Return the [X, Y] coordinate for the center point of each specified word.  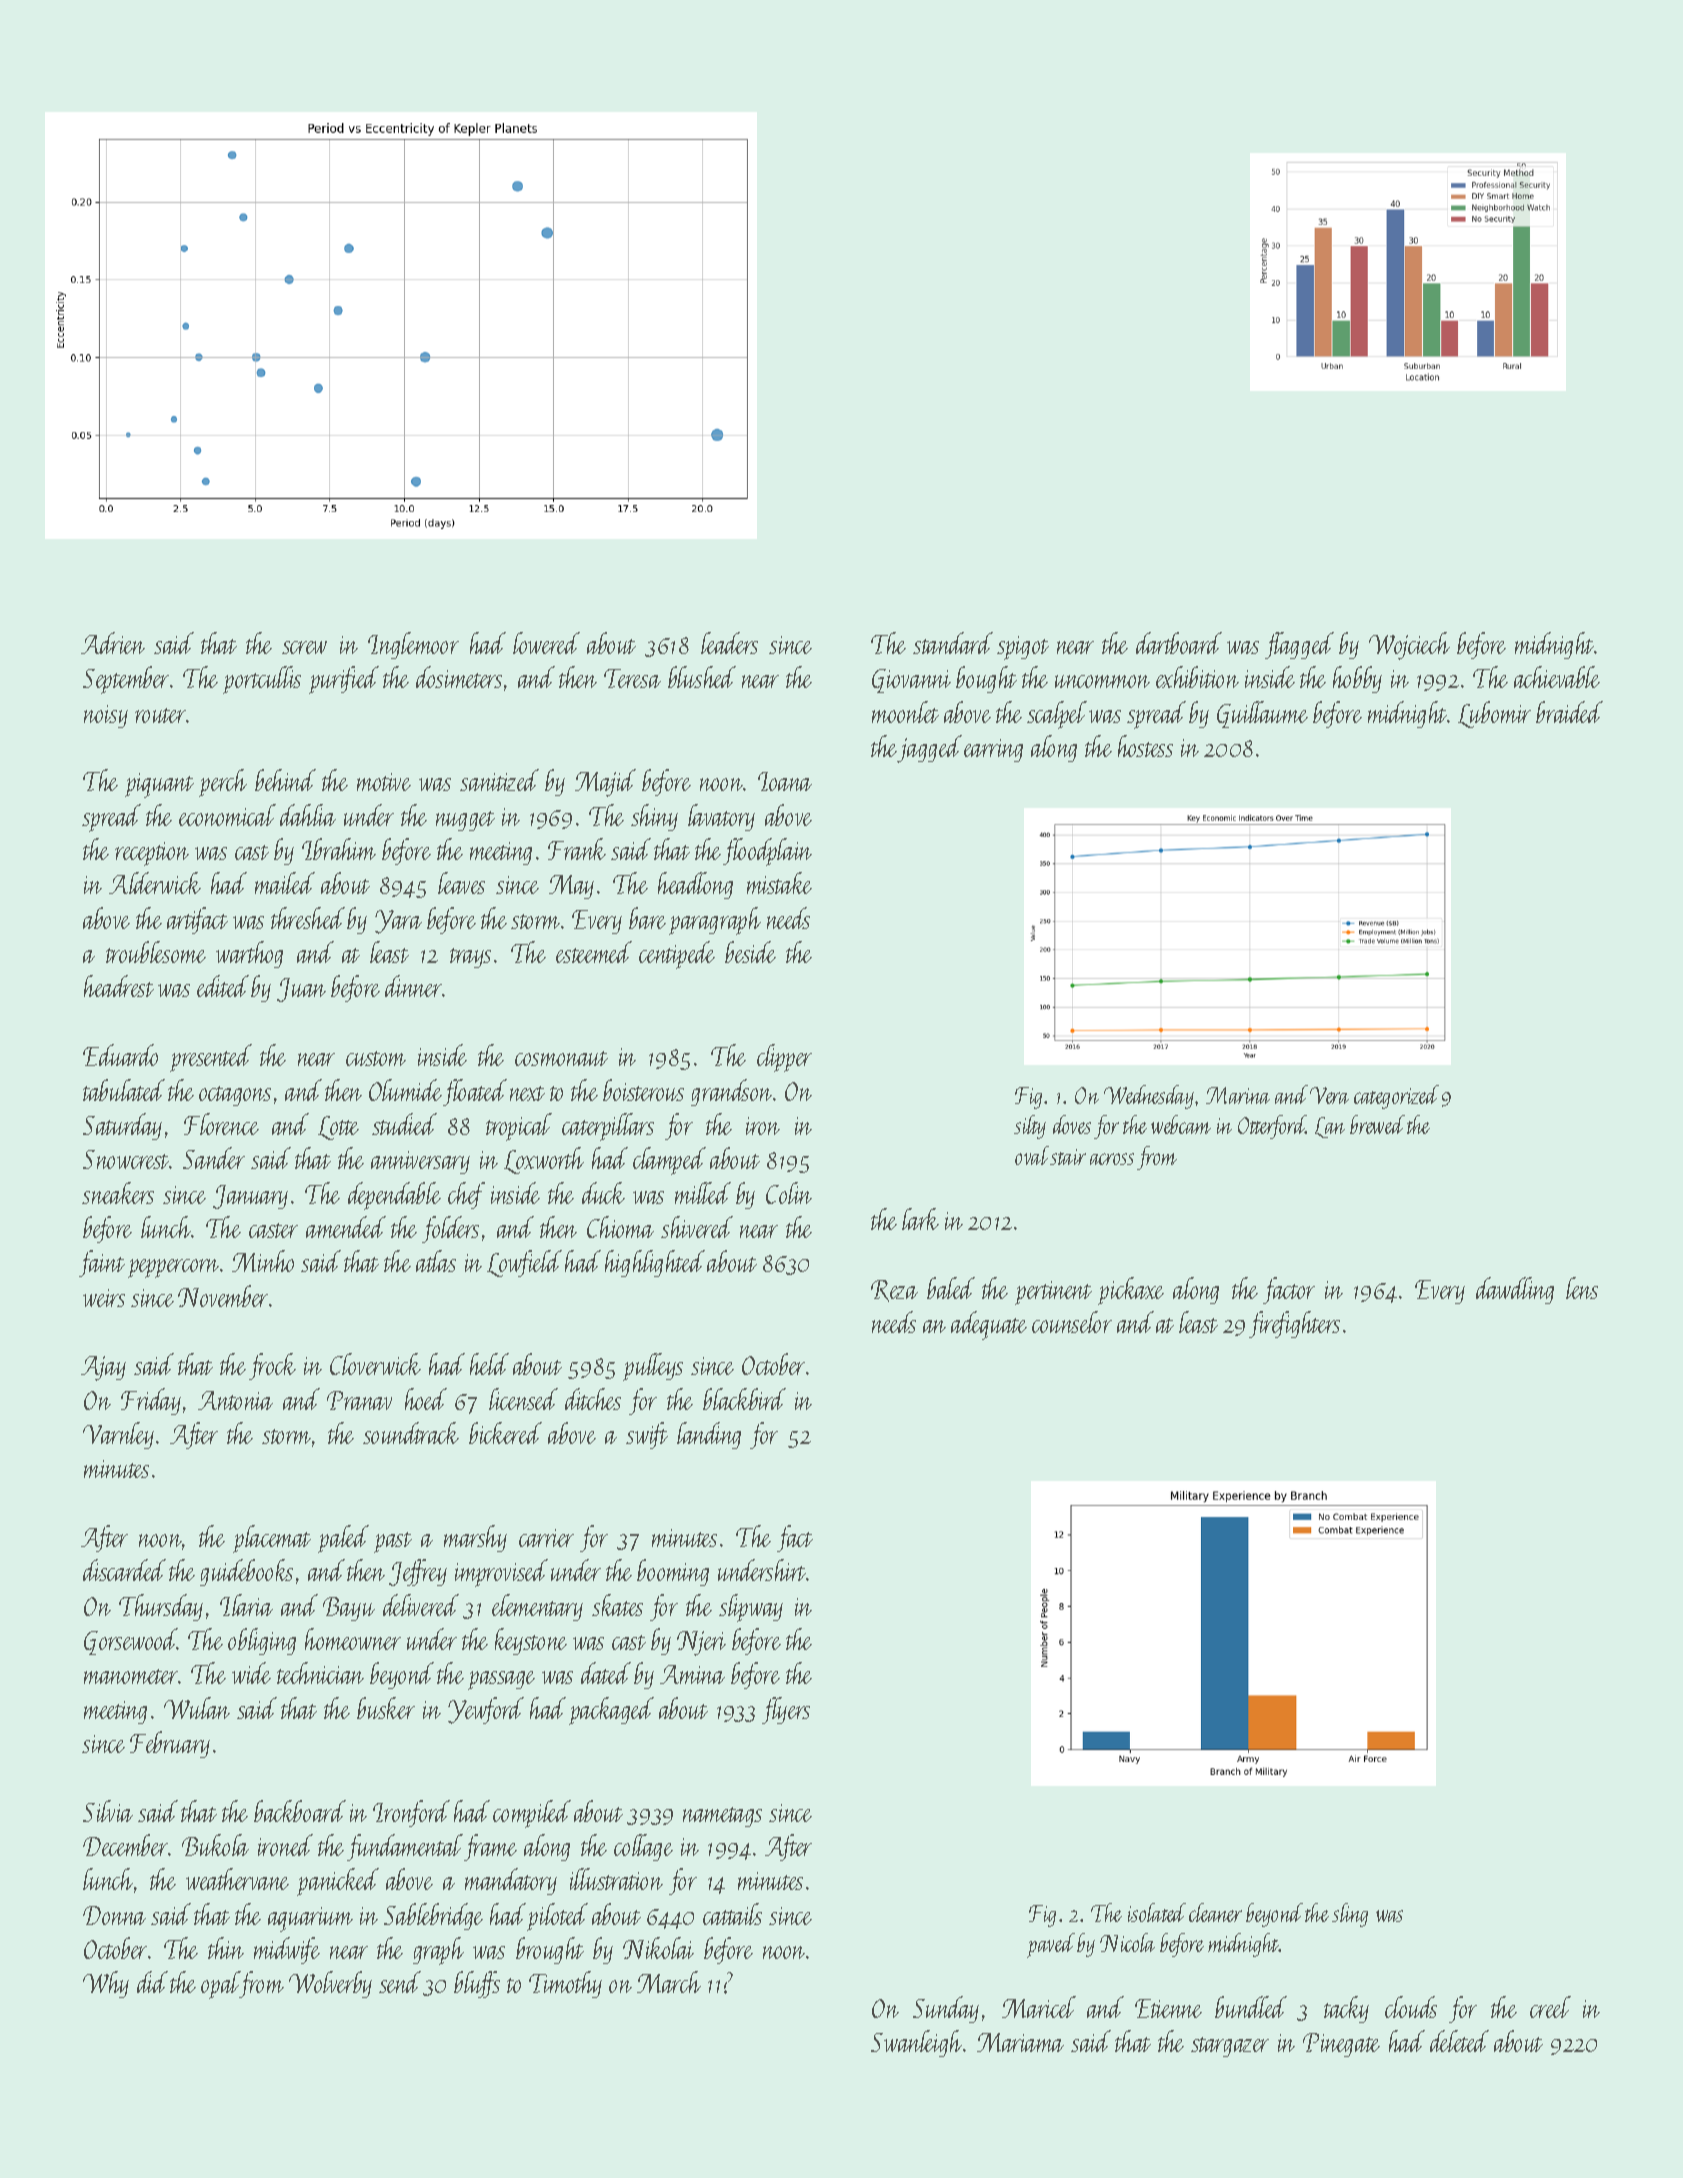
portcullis [262, 680]
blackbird [744, 1399]
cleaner [1215, 1912]
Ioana [785, 781]
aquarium [310, 1919]
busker [386, 1708]
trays [470, 958]
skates [617, 1605]
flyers [786, 1710]
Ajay [103, 1368]
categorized [1396, 1097]
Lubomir [1494, 714]
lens [1582, 1288]
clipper [784, 1058]
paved [1051, 1945]
